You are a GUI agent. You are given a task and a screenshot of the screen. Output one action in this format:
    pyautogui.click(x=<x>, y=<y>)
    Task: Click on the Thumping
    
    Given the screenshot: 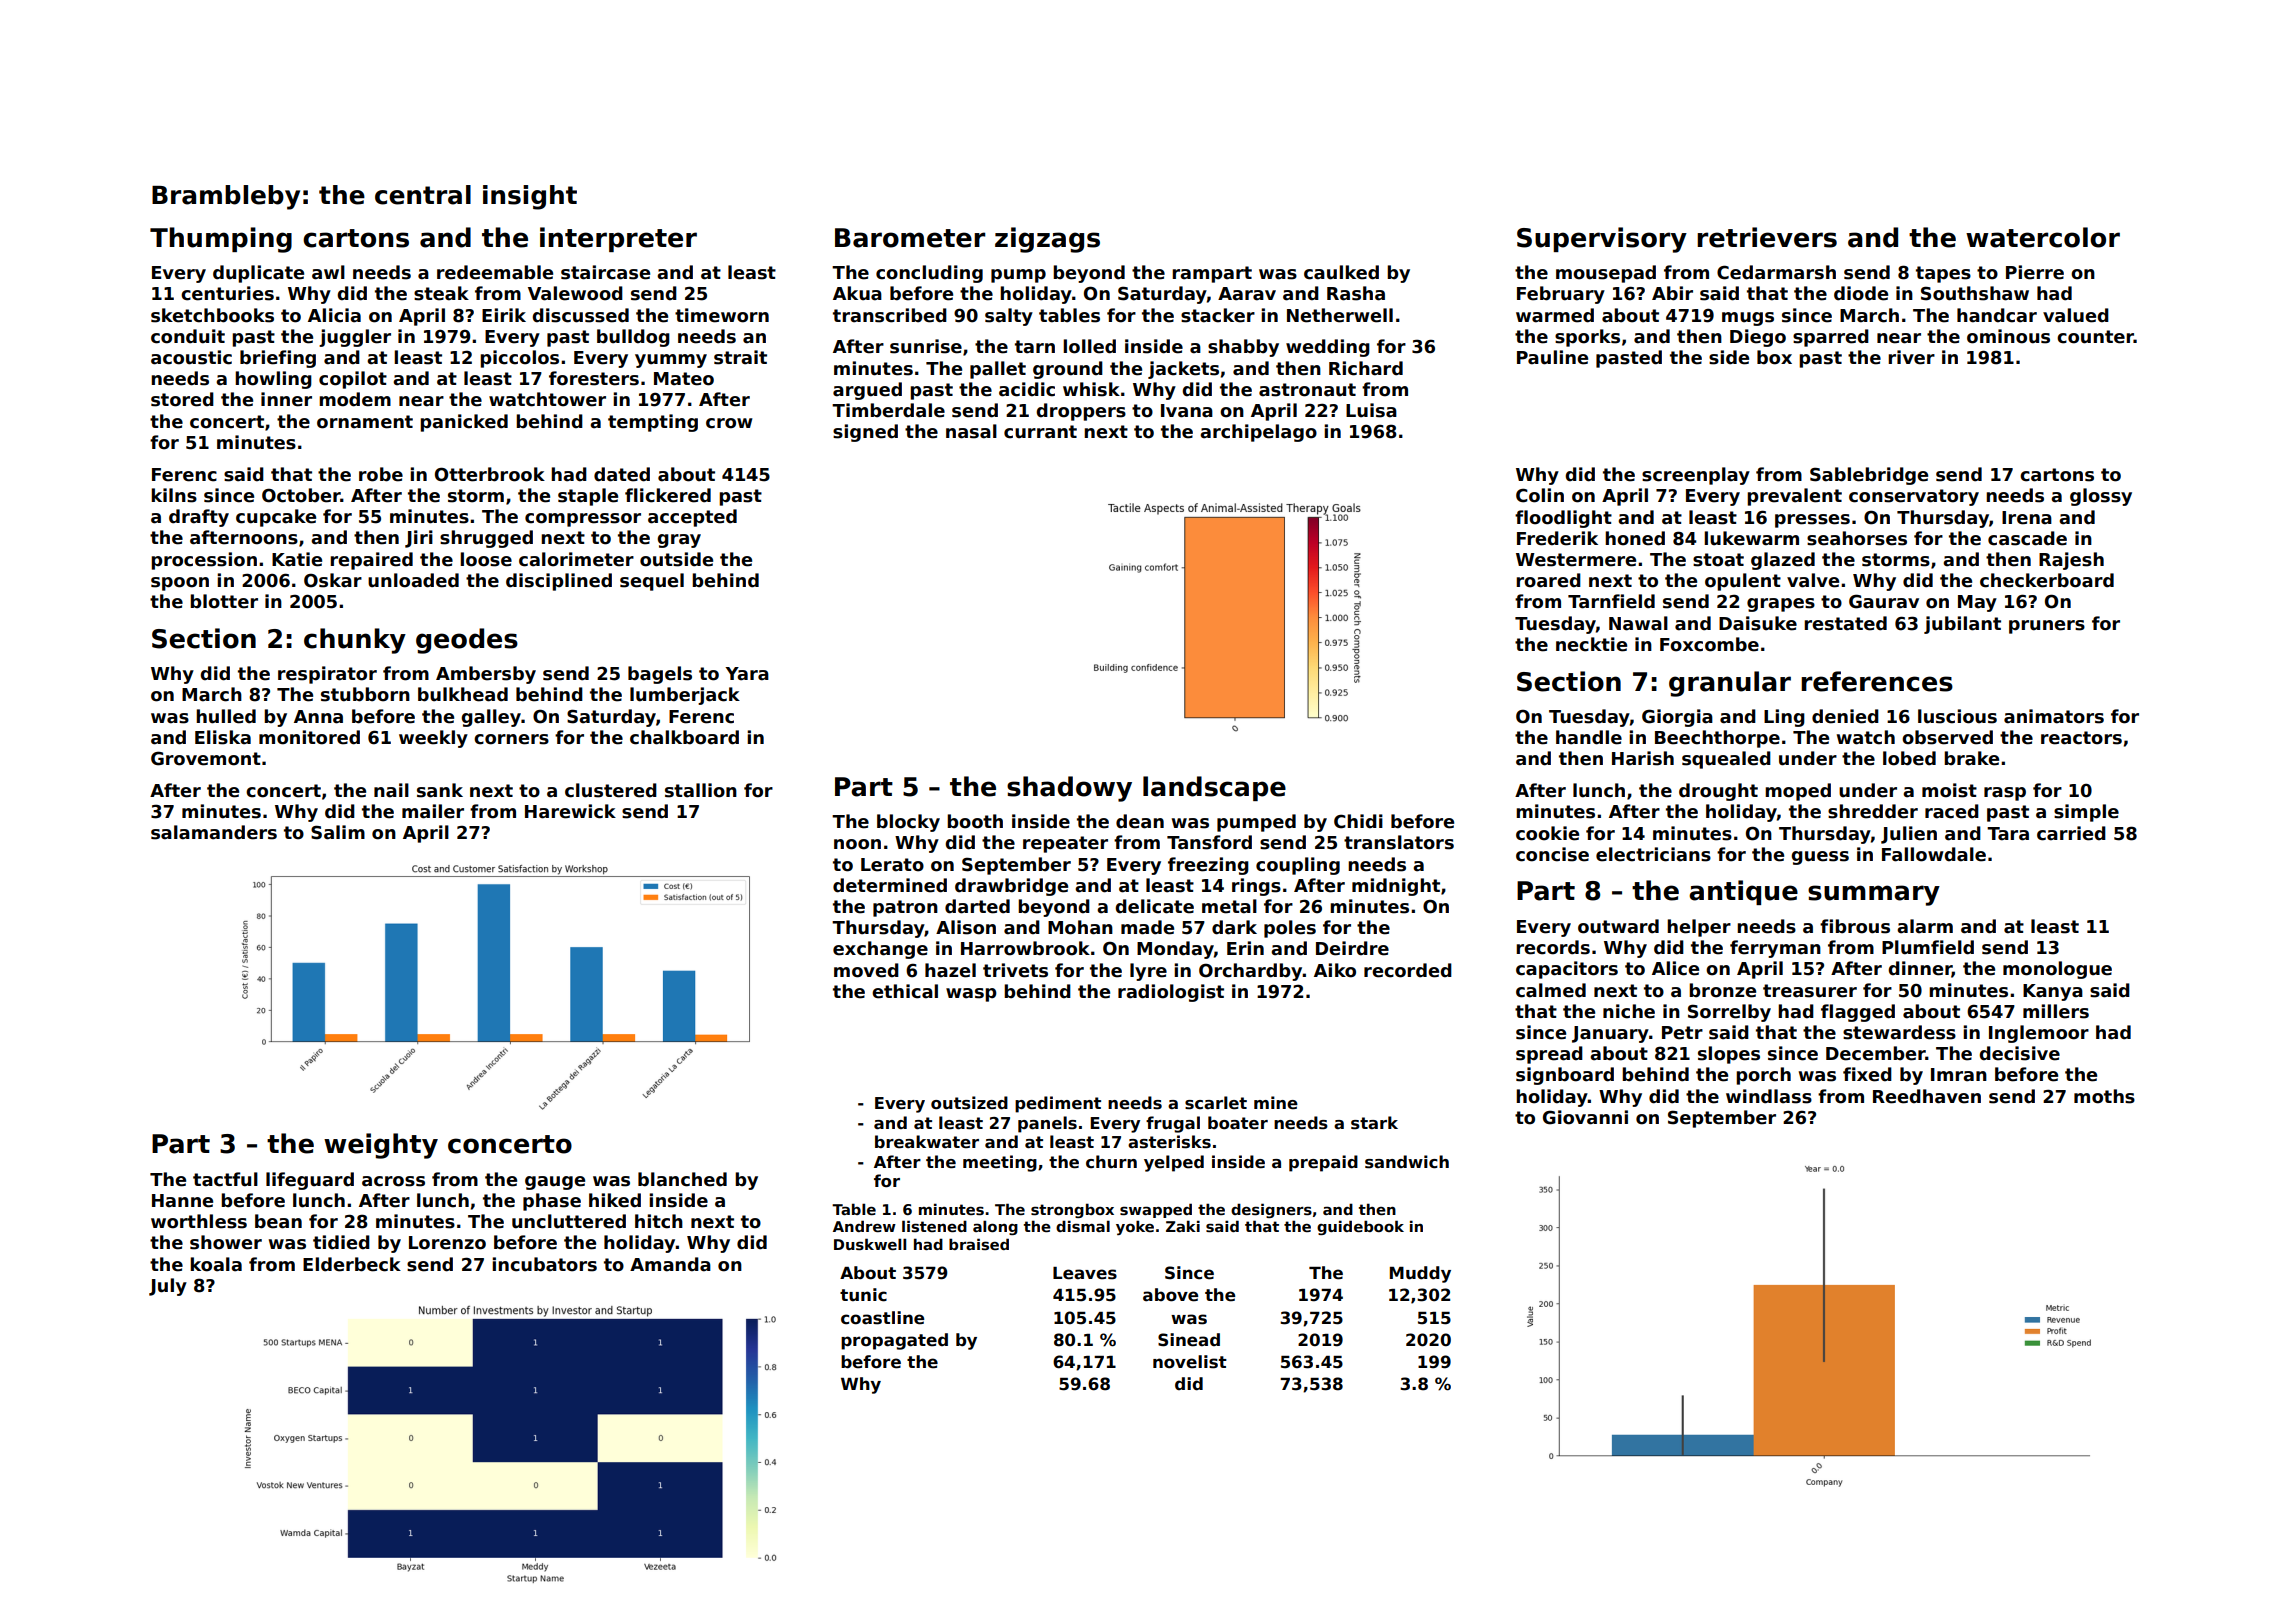 What is the action you would take?
    pyautogui.click(x=221, y=240)
